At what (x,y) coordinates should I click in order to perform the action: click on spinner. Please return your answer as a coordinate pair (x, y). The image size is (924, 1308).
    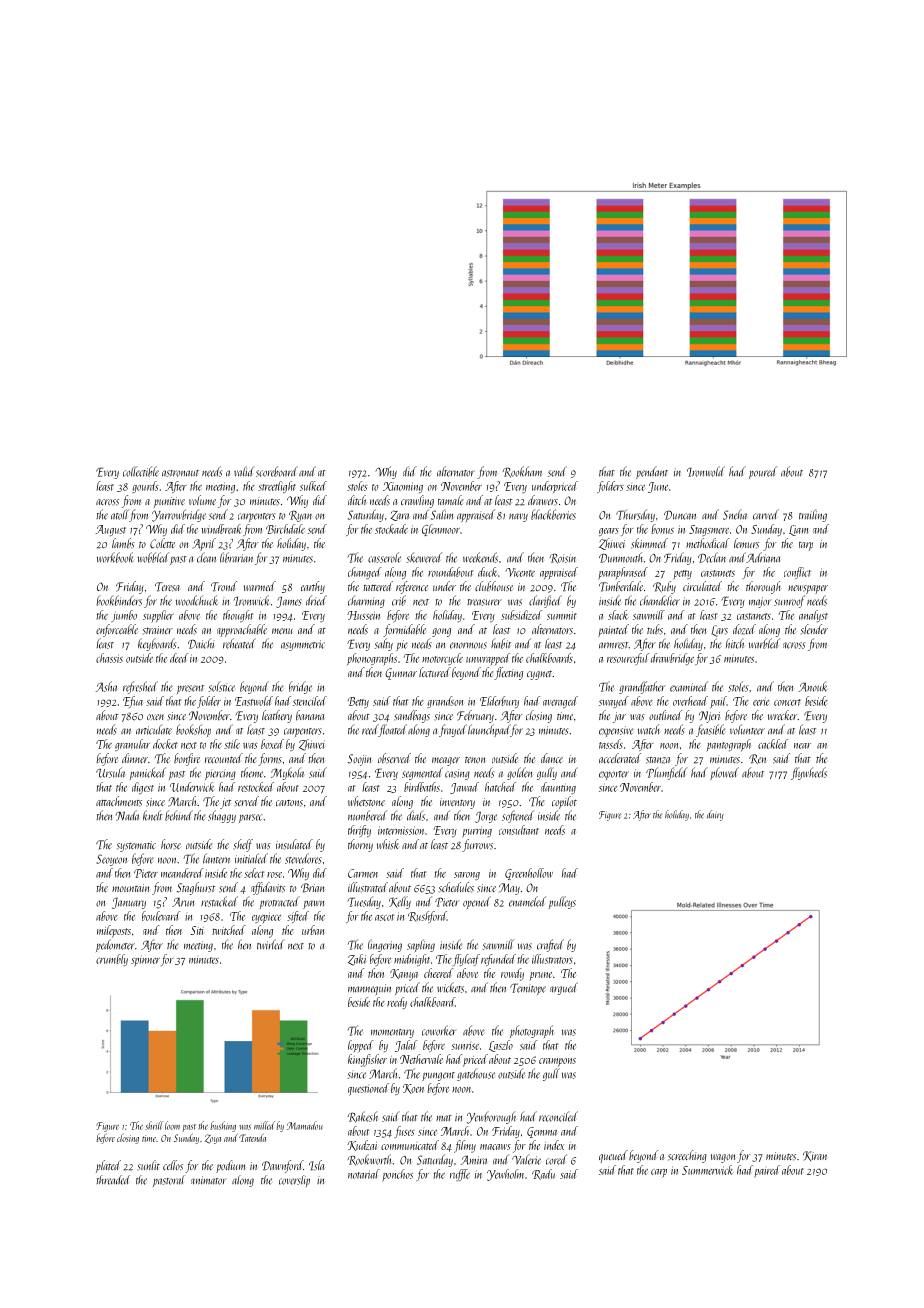
    Looking at the image, I should click on (145, 960).
